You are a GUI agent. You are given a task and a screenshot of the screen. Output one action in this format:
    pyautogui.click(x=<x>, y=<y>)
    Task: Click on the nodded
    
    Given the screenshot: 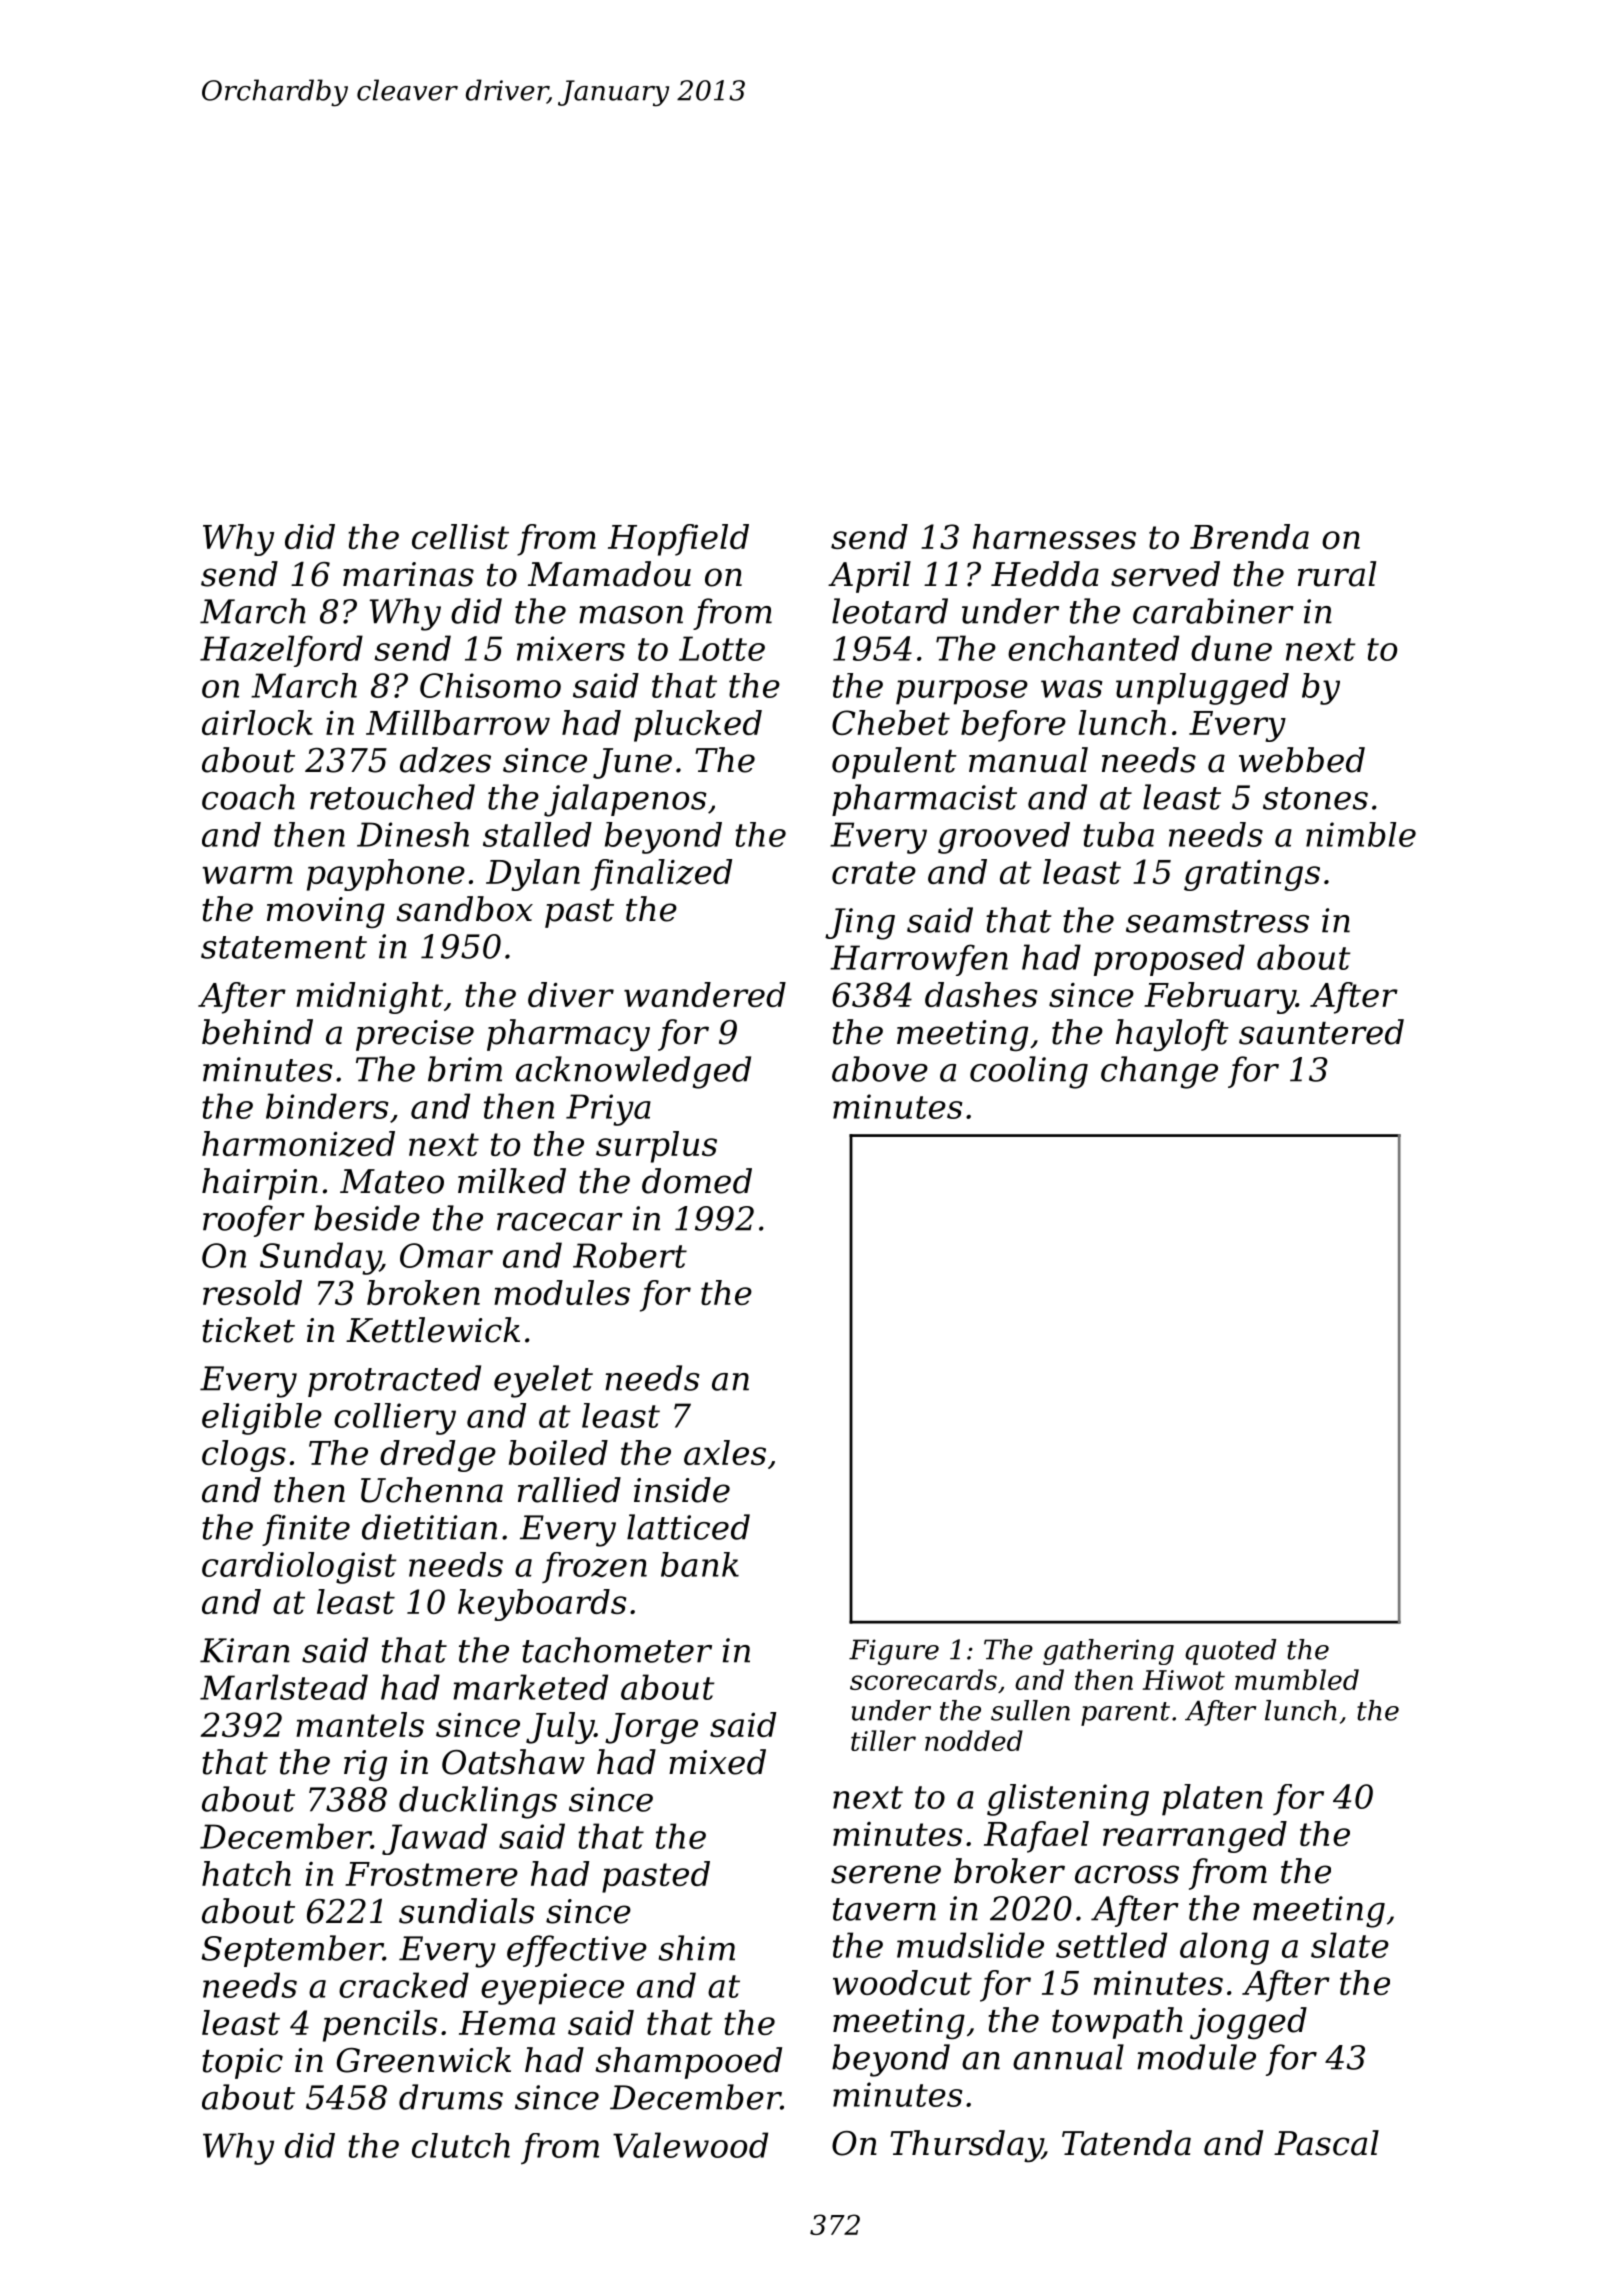 What is the action you would take?
    pyautogui.click(x=974, y=1740)
